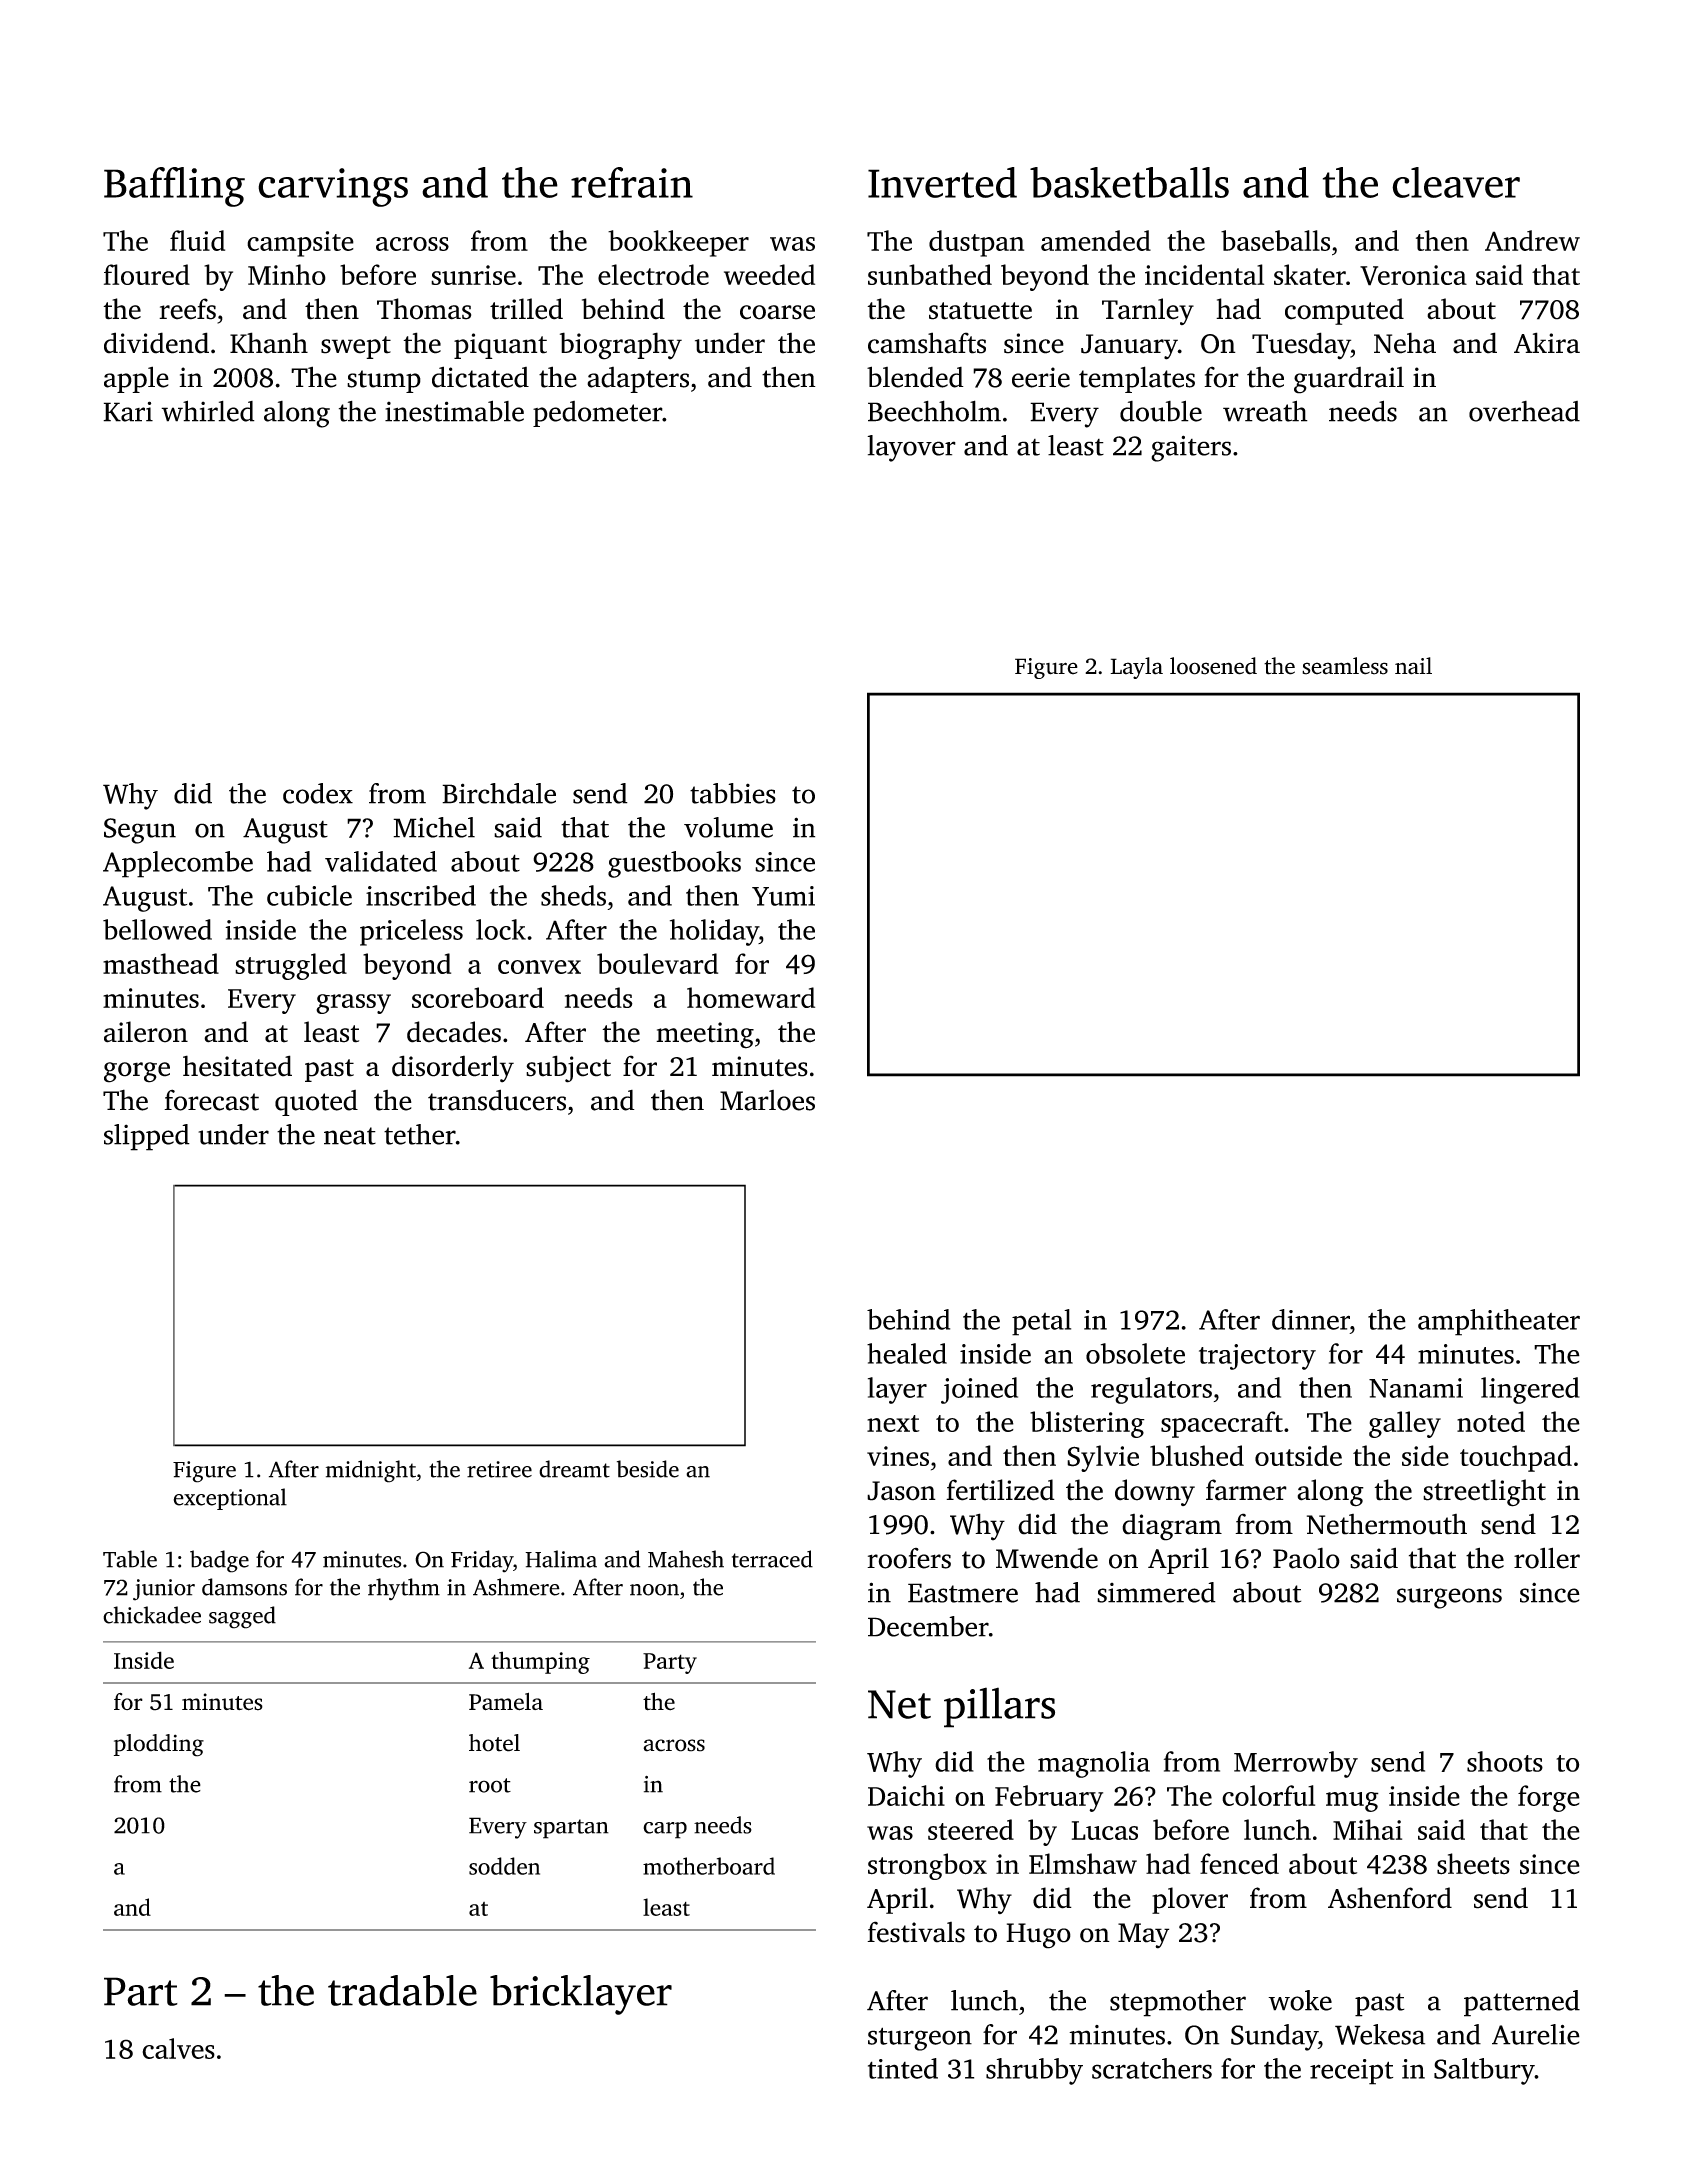 The width and height of the page is (1683, 2178). I want to click on Khanh, so click(269, 343).
